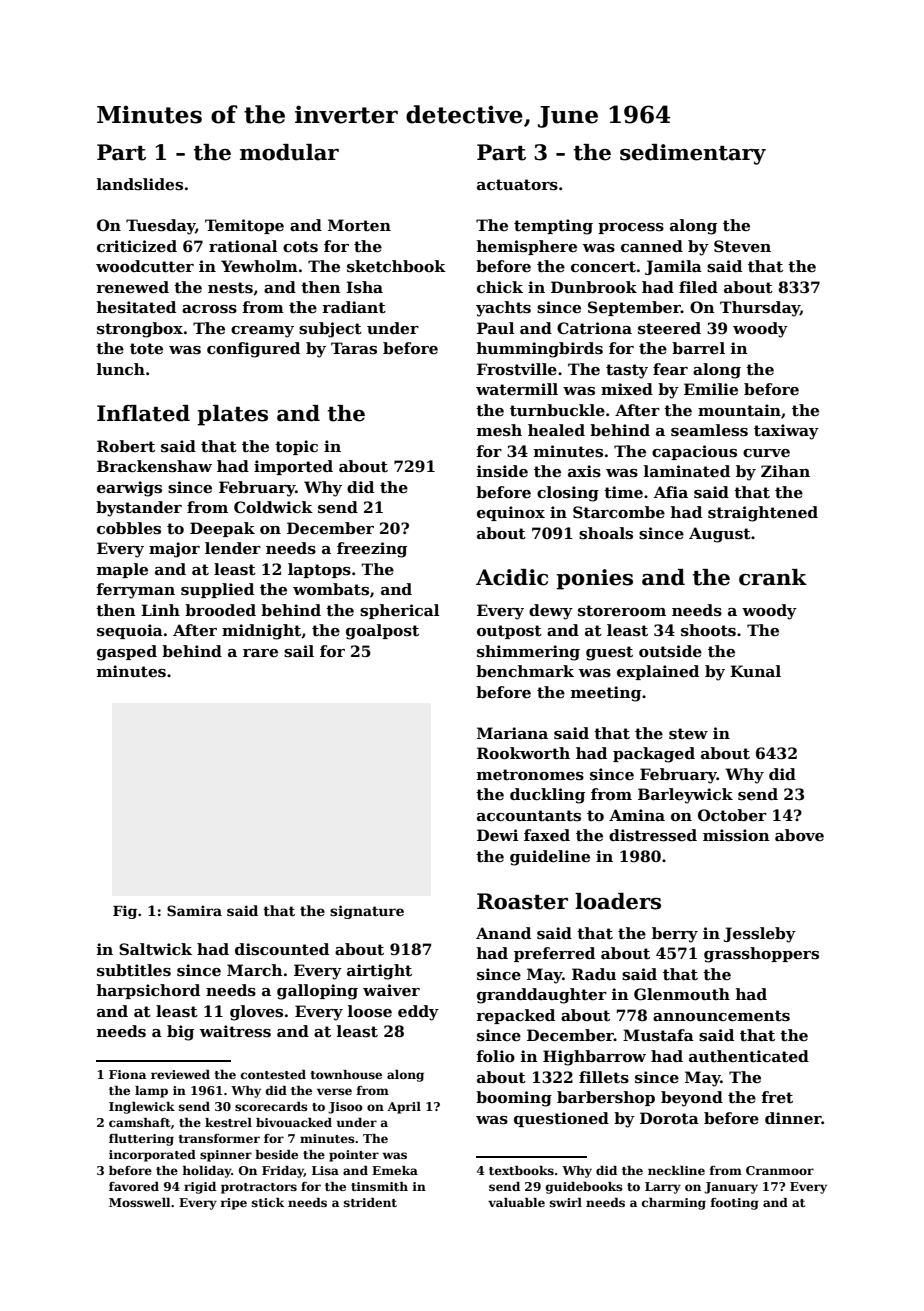 Image resolution: width=924 pixels, height=1311 pixels. I want to click on Jessleby, so click(760, 935).
